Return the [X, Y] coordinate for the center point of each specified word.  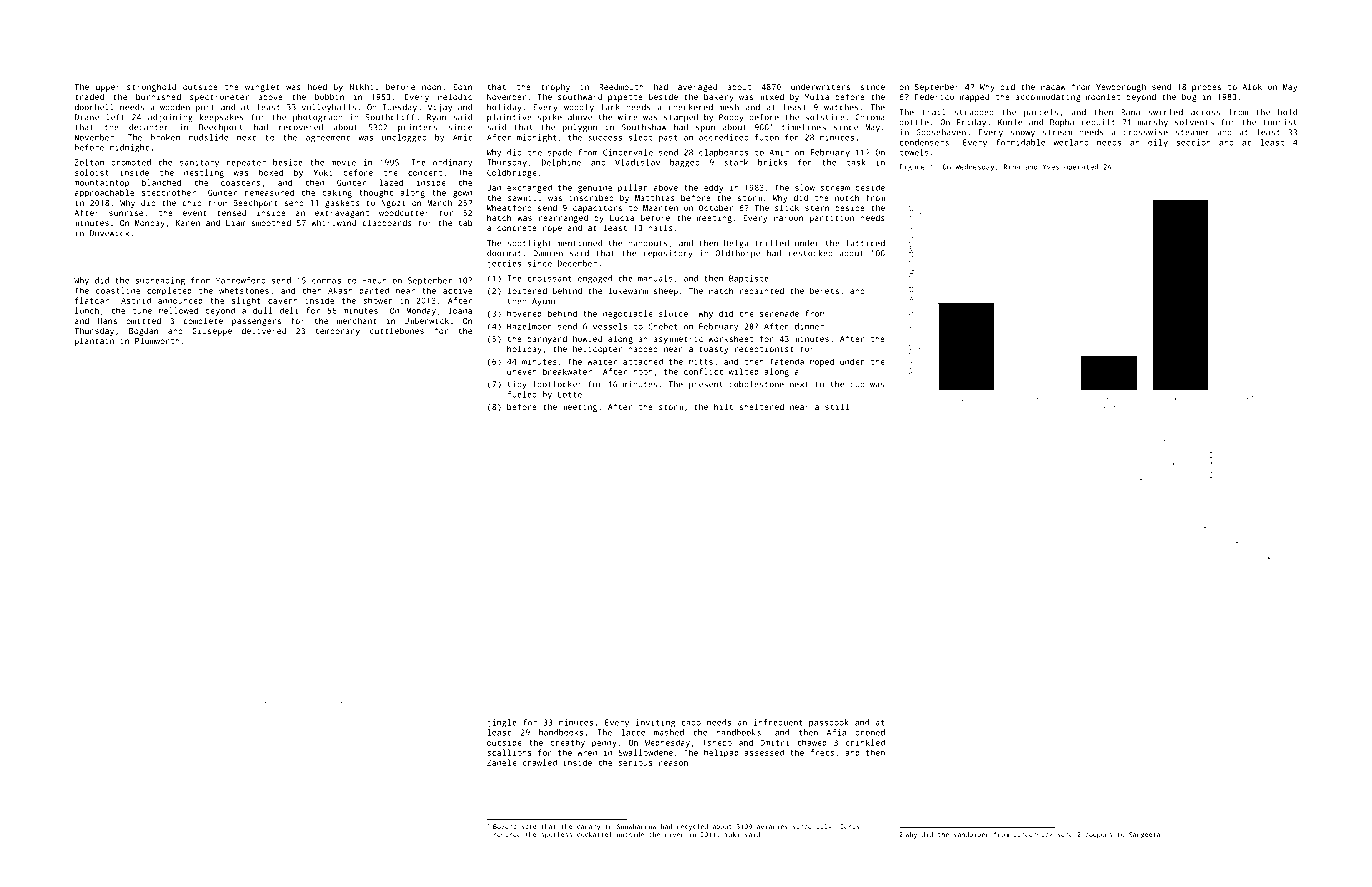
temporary [337, 332]
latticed [865, 243]
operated [1081, 167]
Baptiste [749, 279]
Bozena [505, 826]
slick [787, 207]
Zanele [502, 762]
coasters [240, 183]
